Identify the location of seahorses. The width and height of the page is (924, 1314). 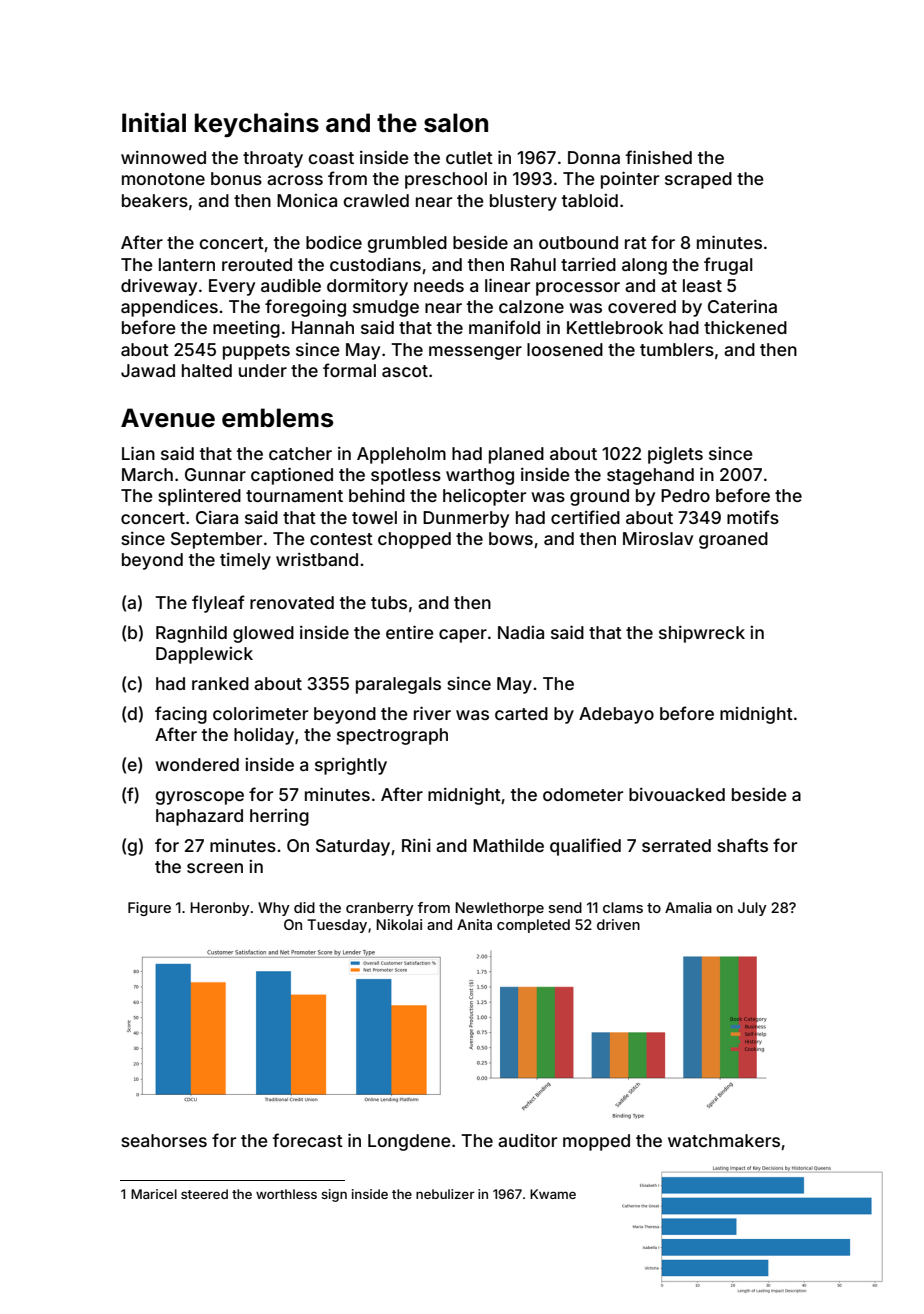
(164, 1140).
